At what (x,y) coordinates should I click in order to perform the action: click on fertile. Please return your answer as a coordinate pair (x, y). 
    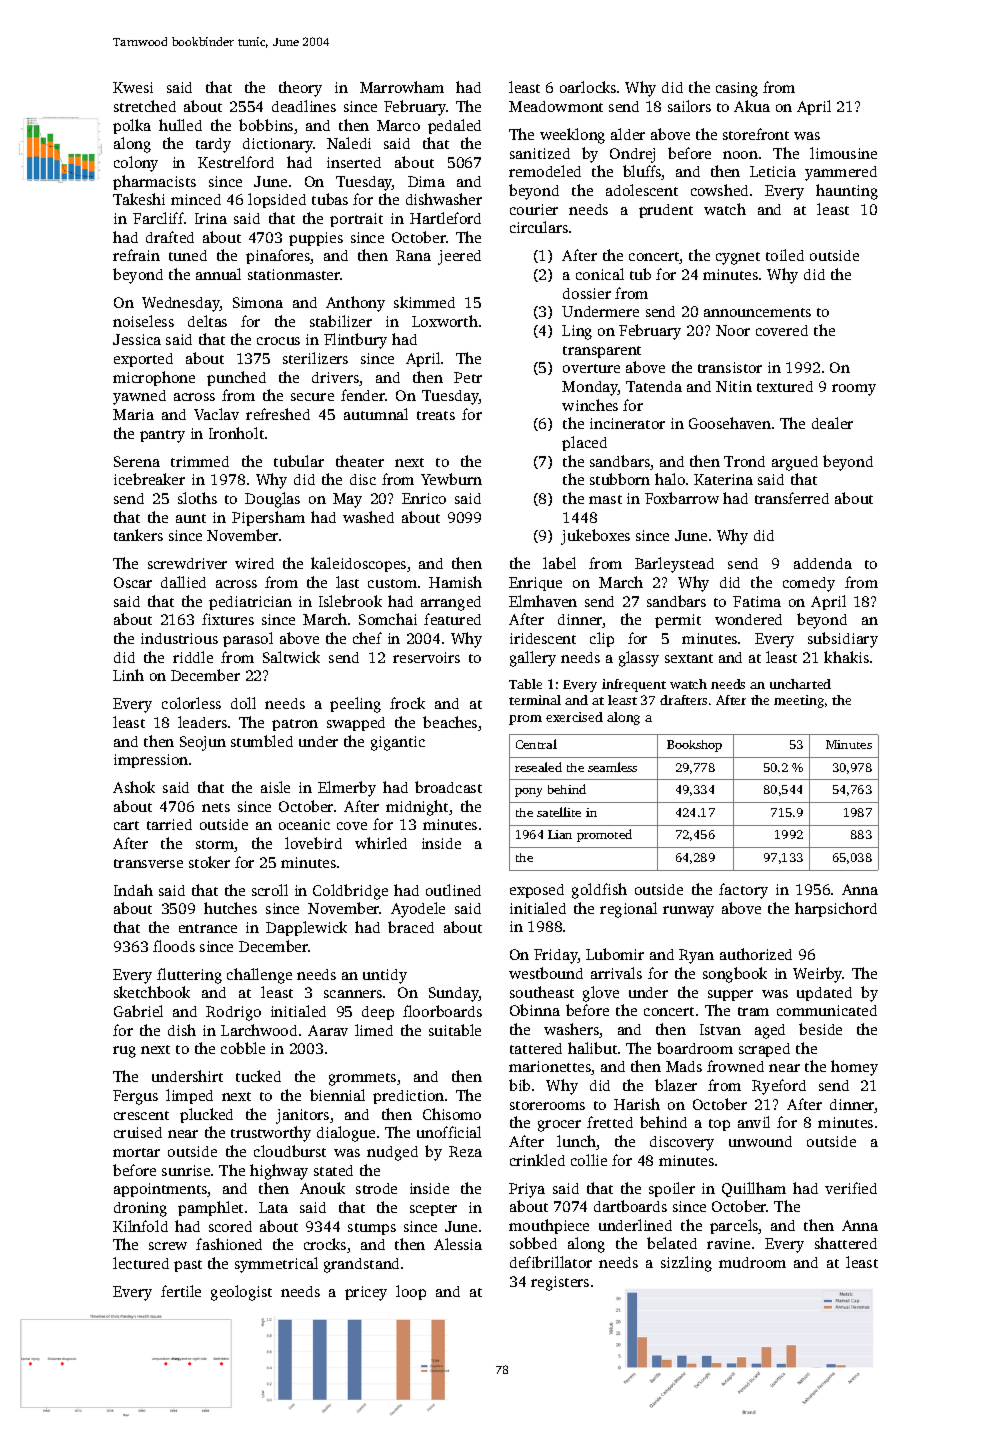
    Looking at the image, I should click on (181, 1291).
